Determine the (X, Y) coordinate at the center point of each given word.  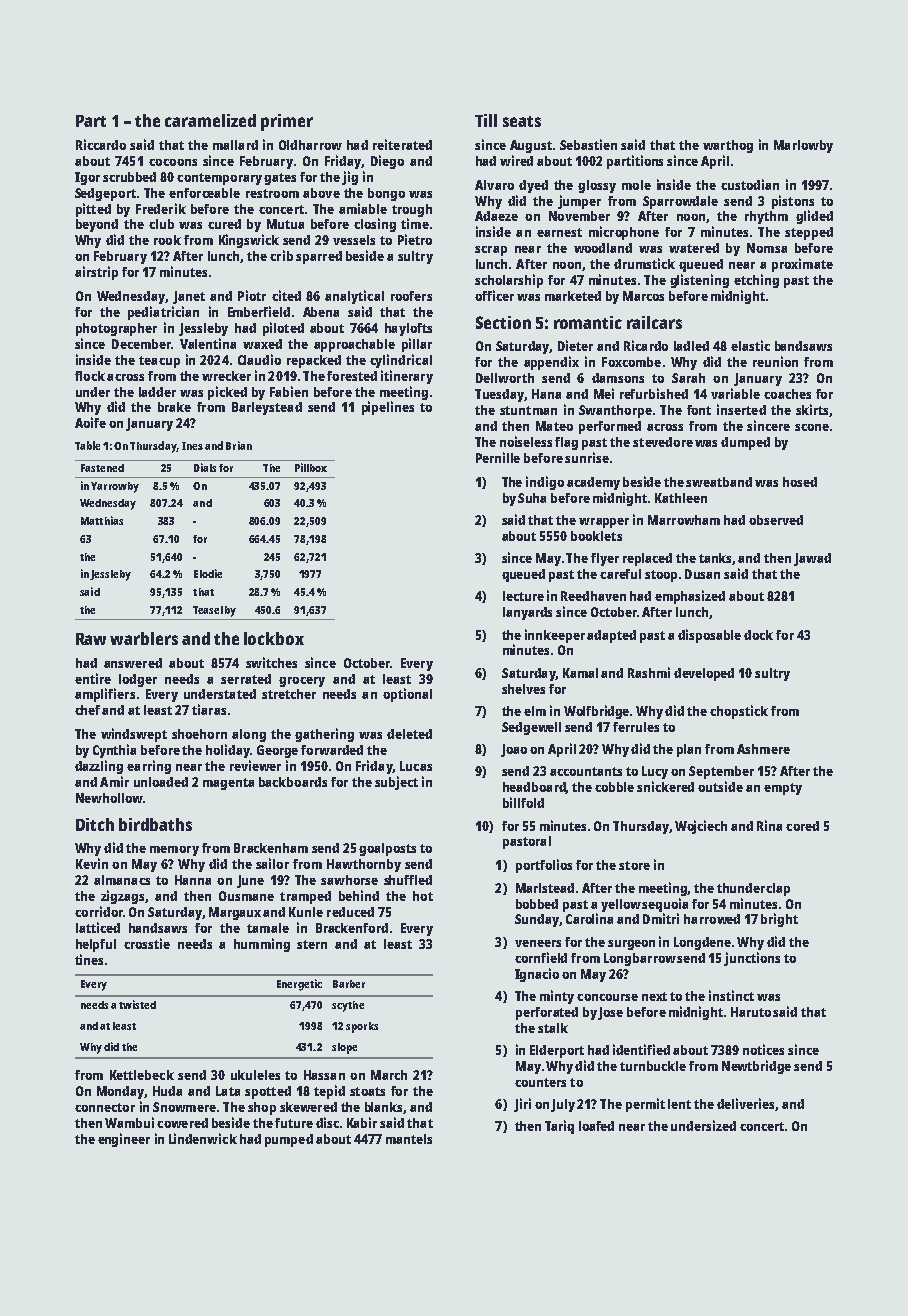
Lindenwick (203, 1138)
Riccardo (101, 144)
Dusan (702, 574)
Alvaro (494, 185)
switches (271, 662)
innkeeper (555, 636)
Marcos (643, 296)
